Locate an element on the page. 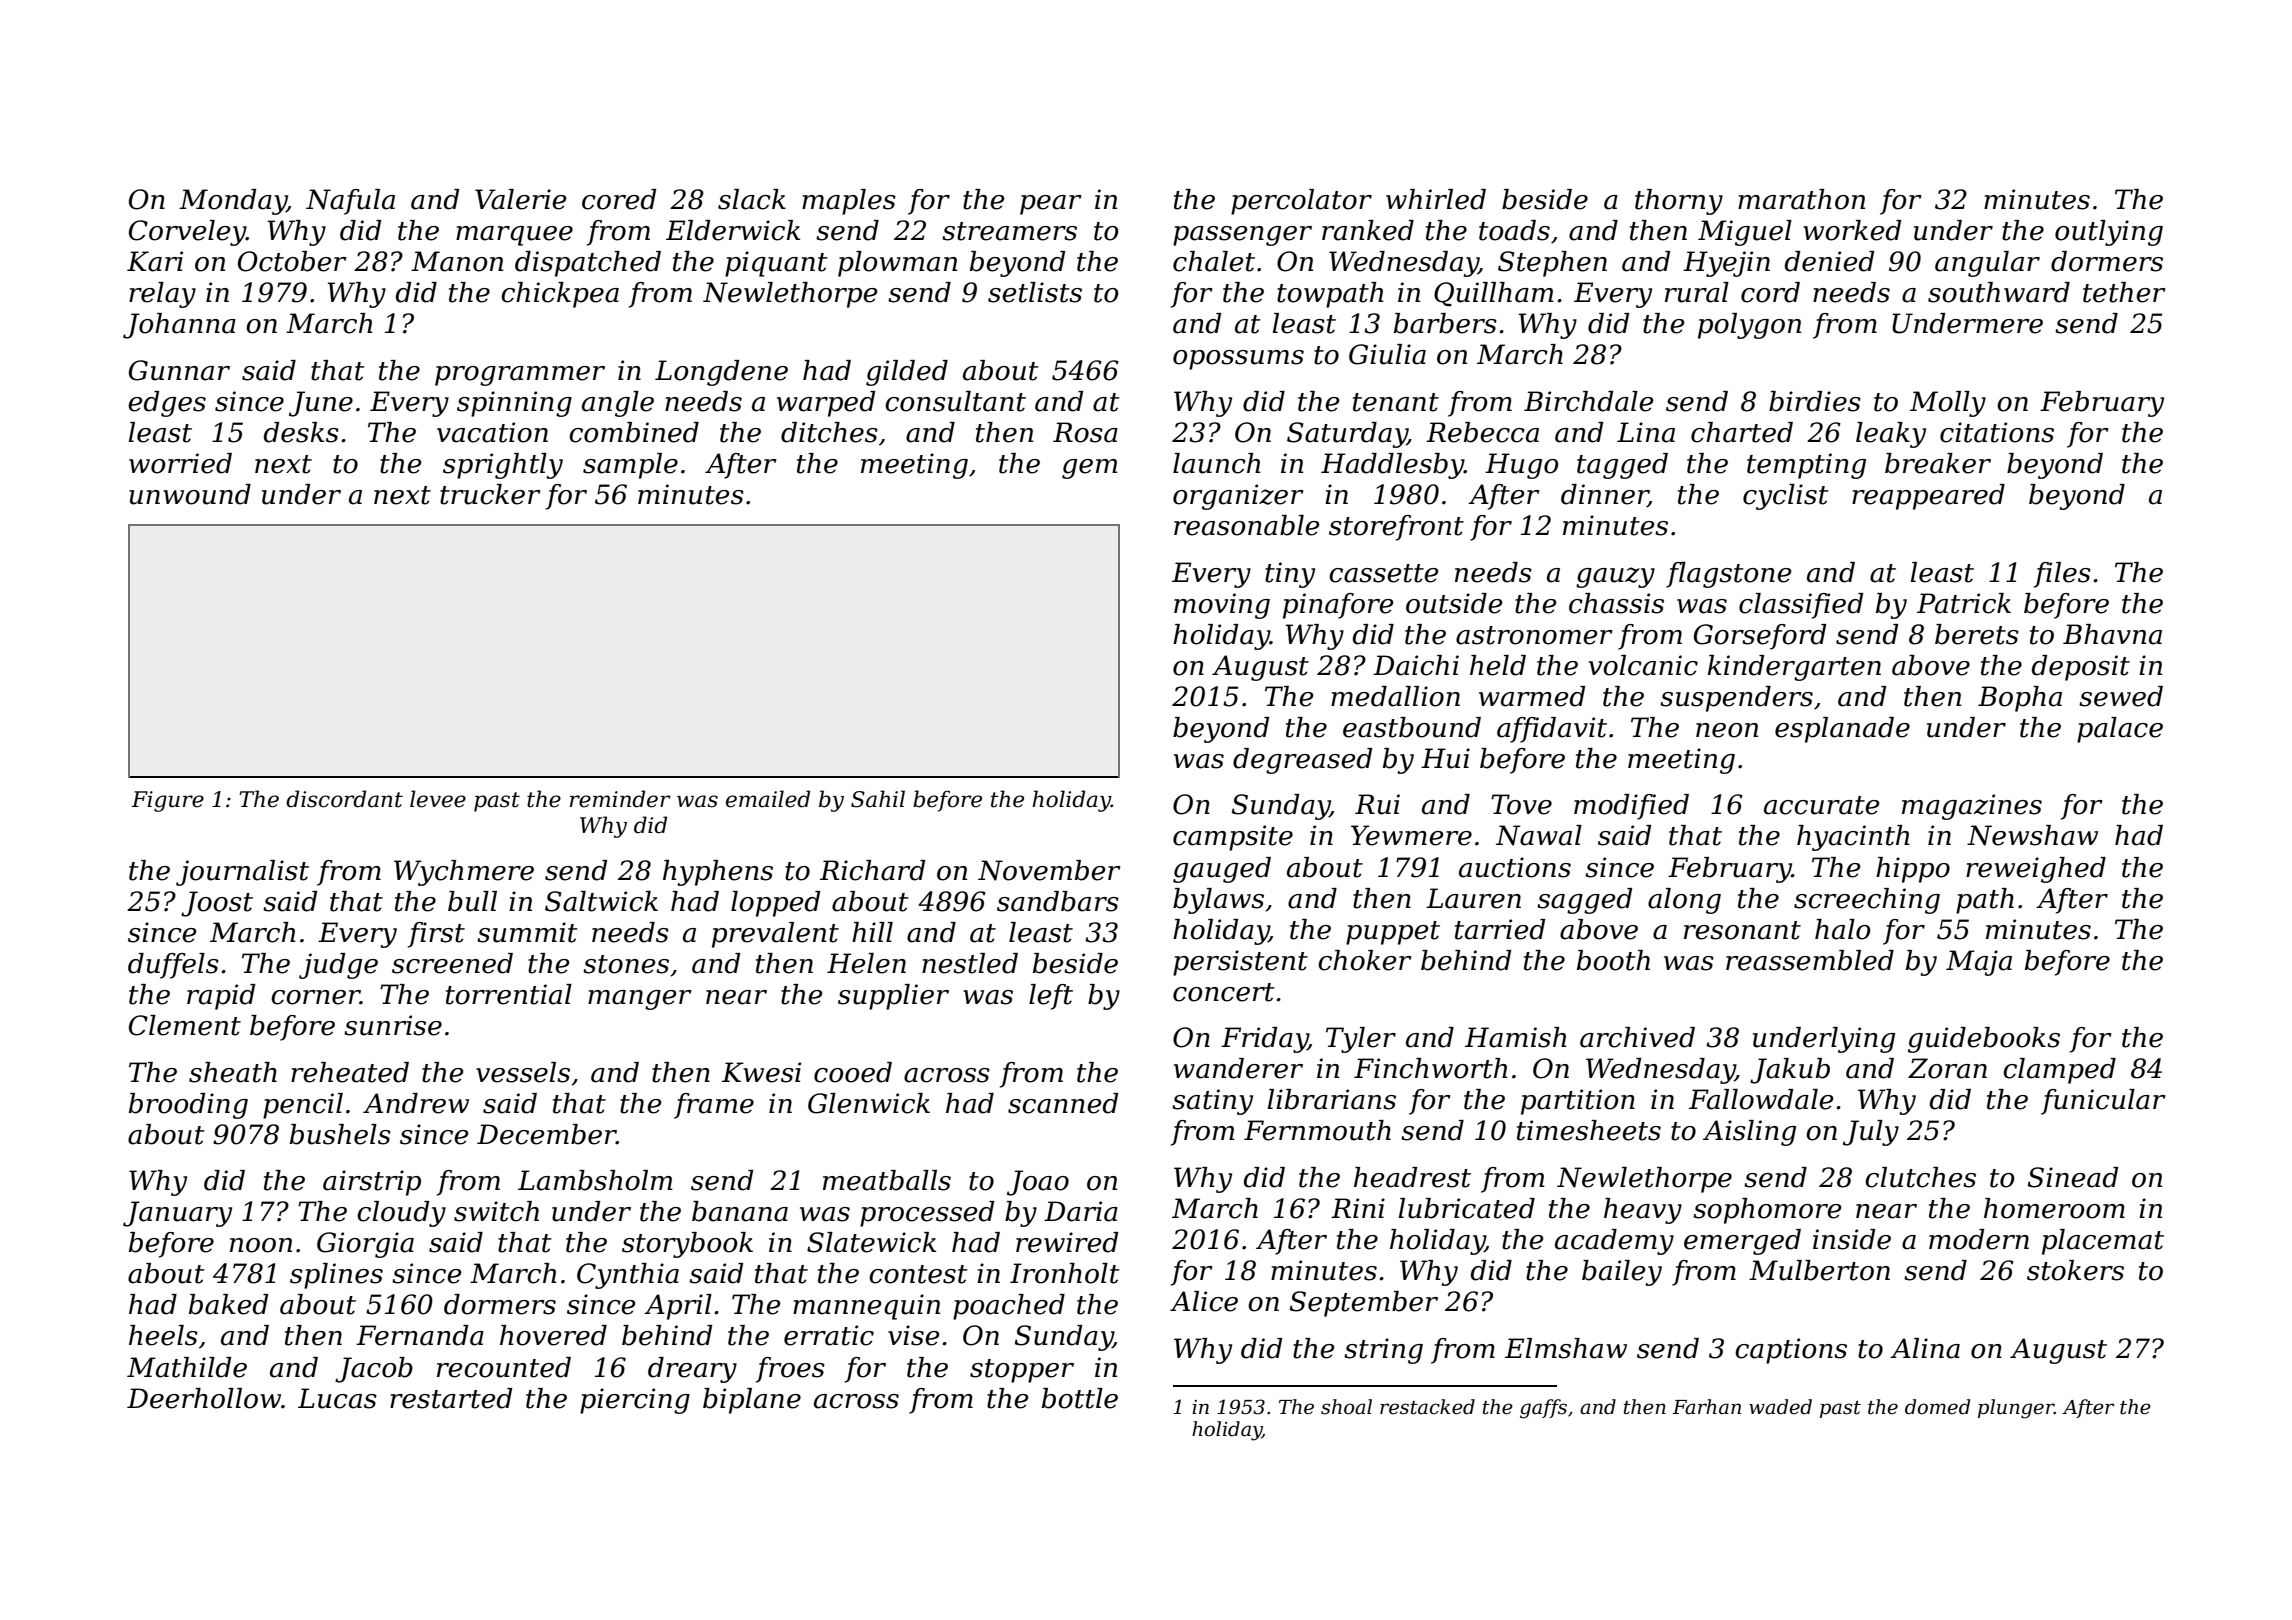 The height and width of the image is (1620, 2292). headrest is located at coordinates (1412, 1177).
